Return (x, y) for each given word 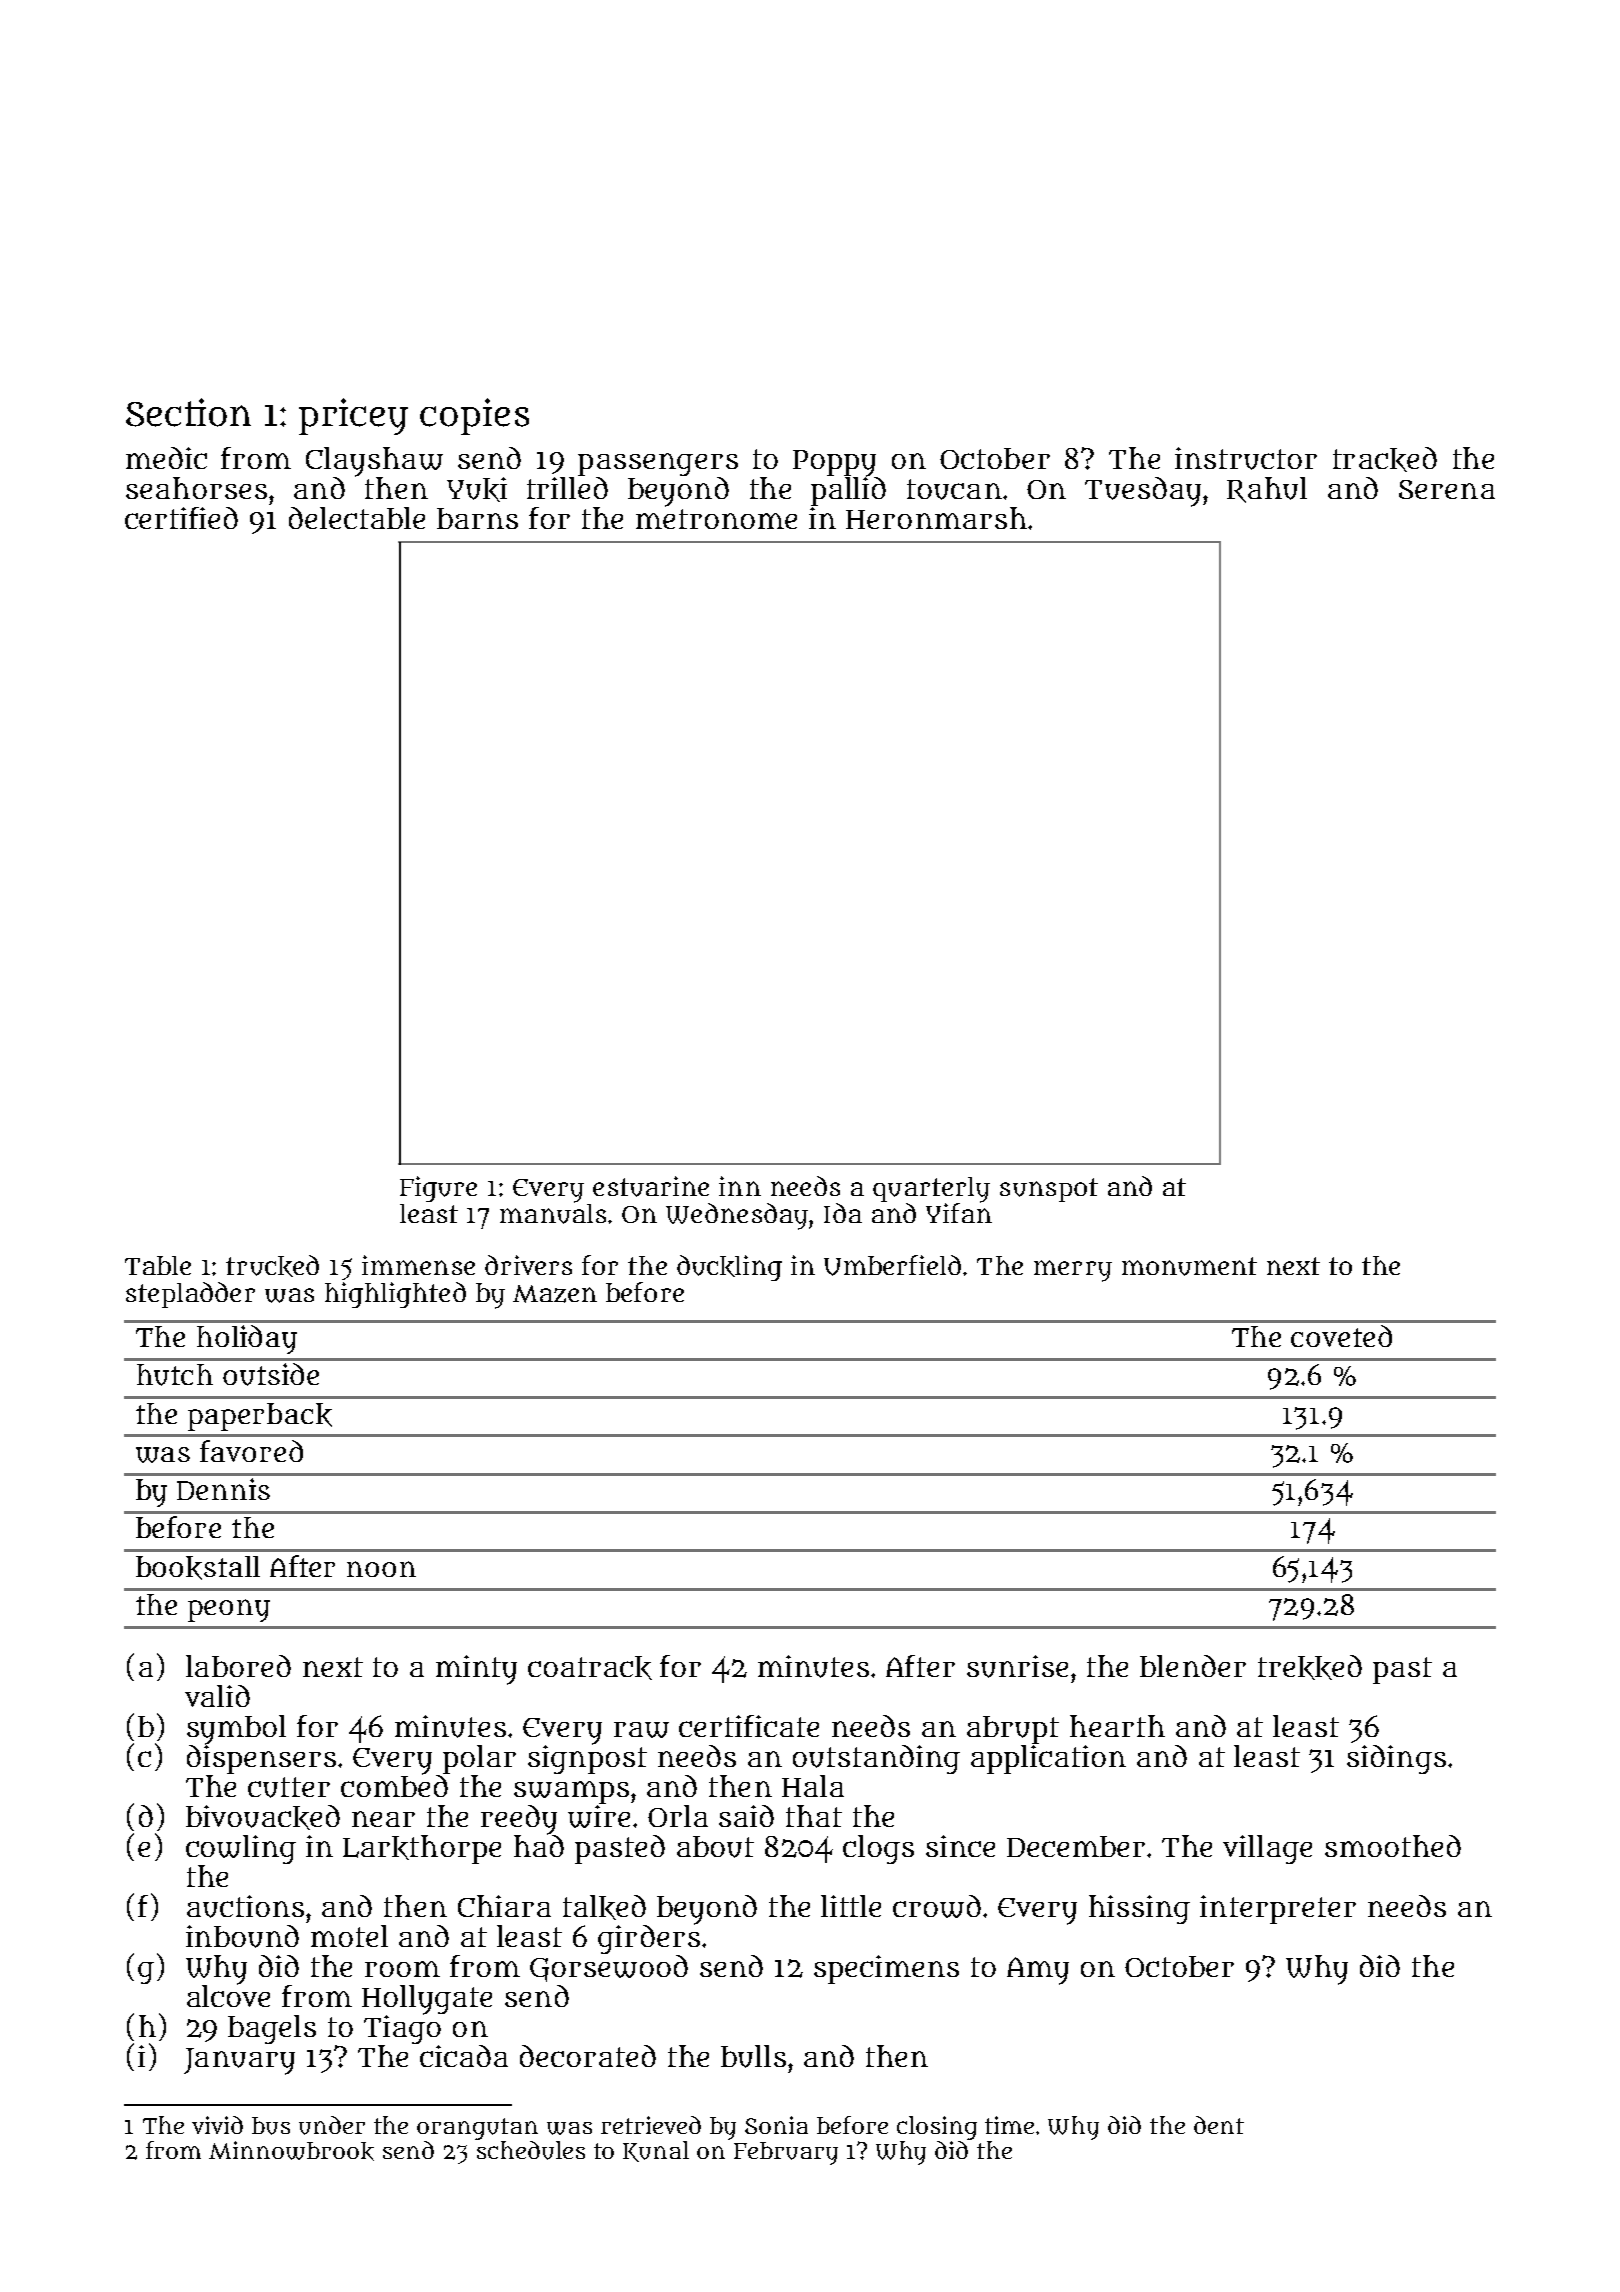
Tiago (402, 2029)
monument (1189, 1266)
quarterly (931, 1190)
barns (477, 518)
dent (1219, 2125)
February (786, 2153)
